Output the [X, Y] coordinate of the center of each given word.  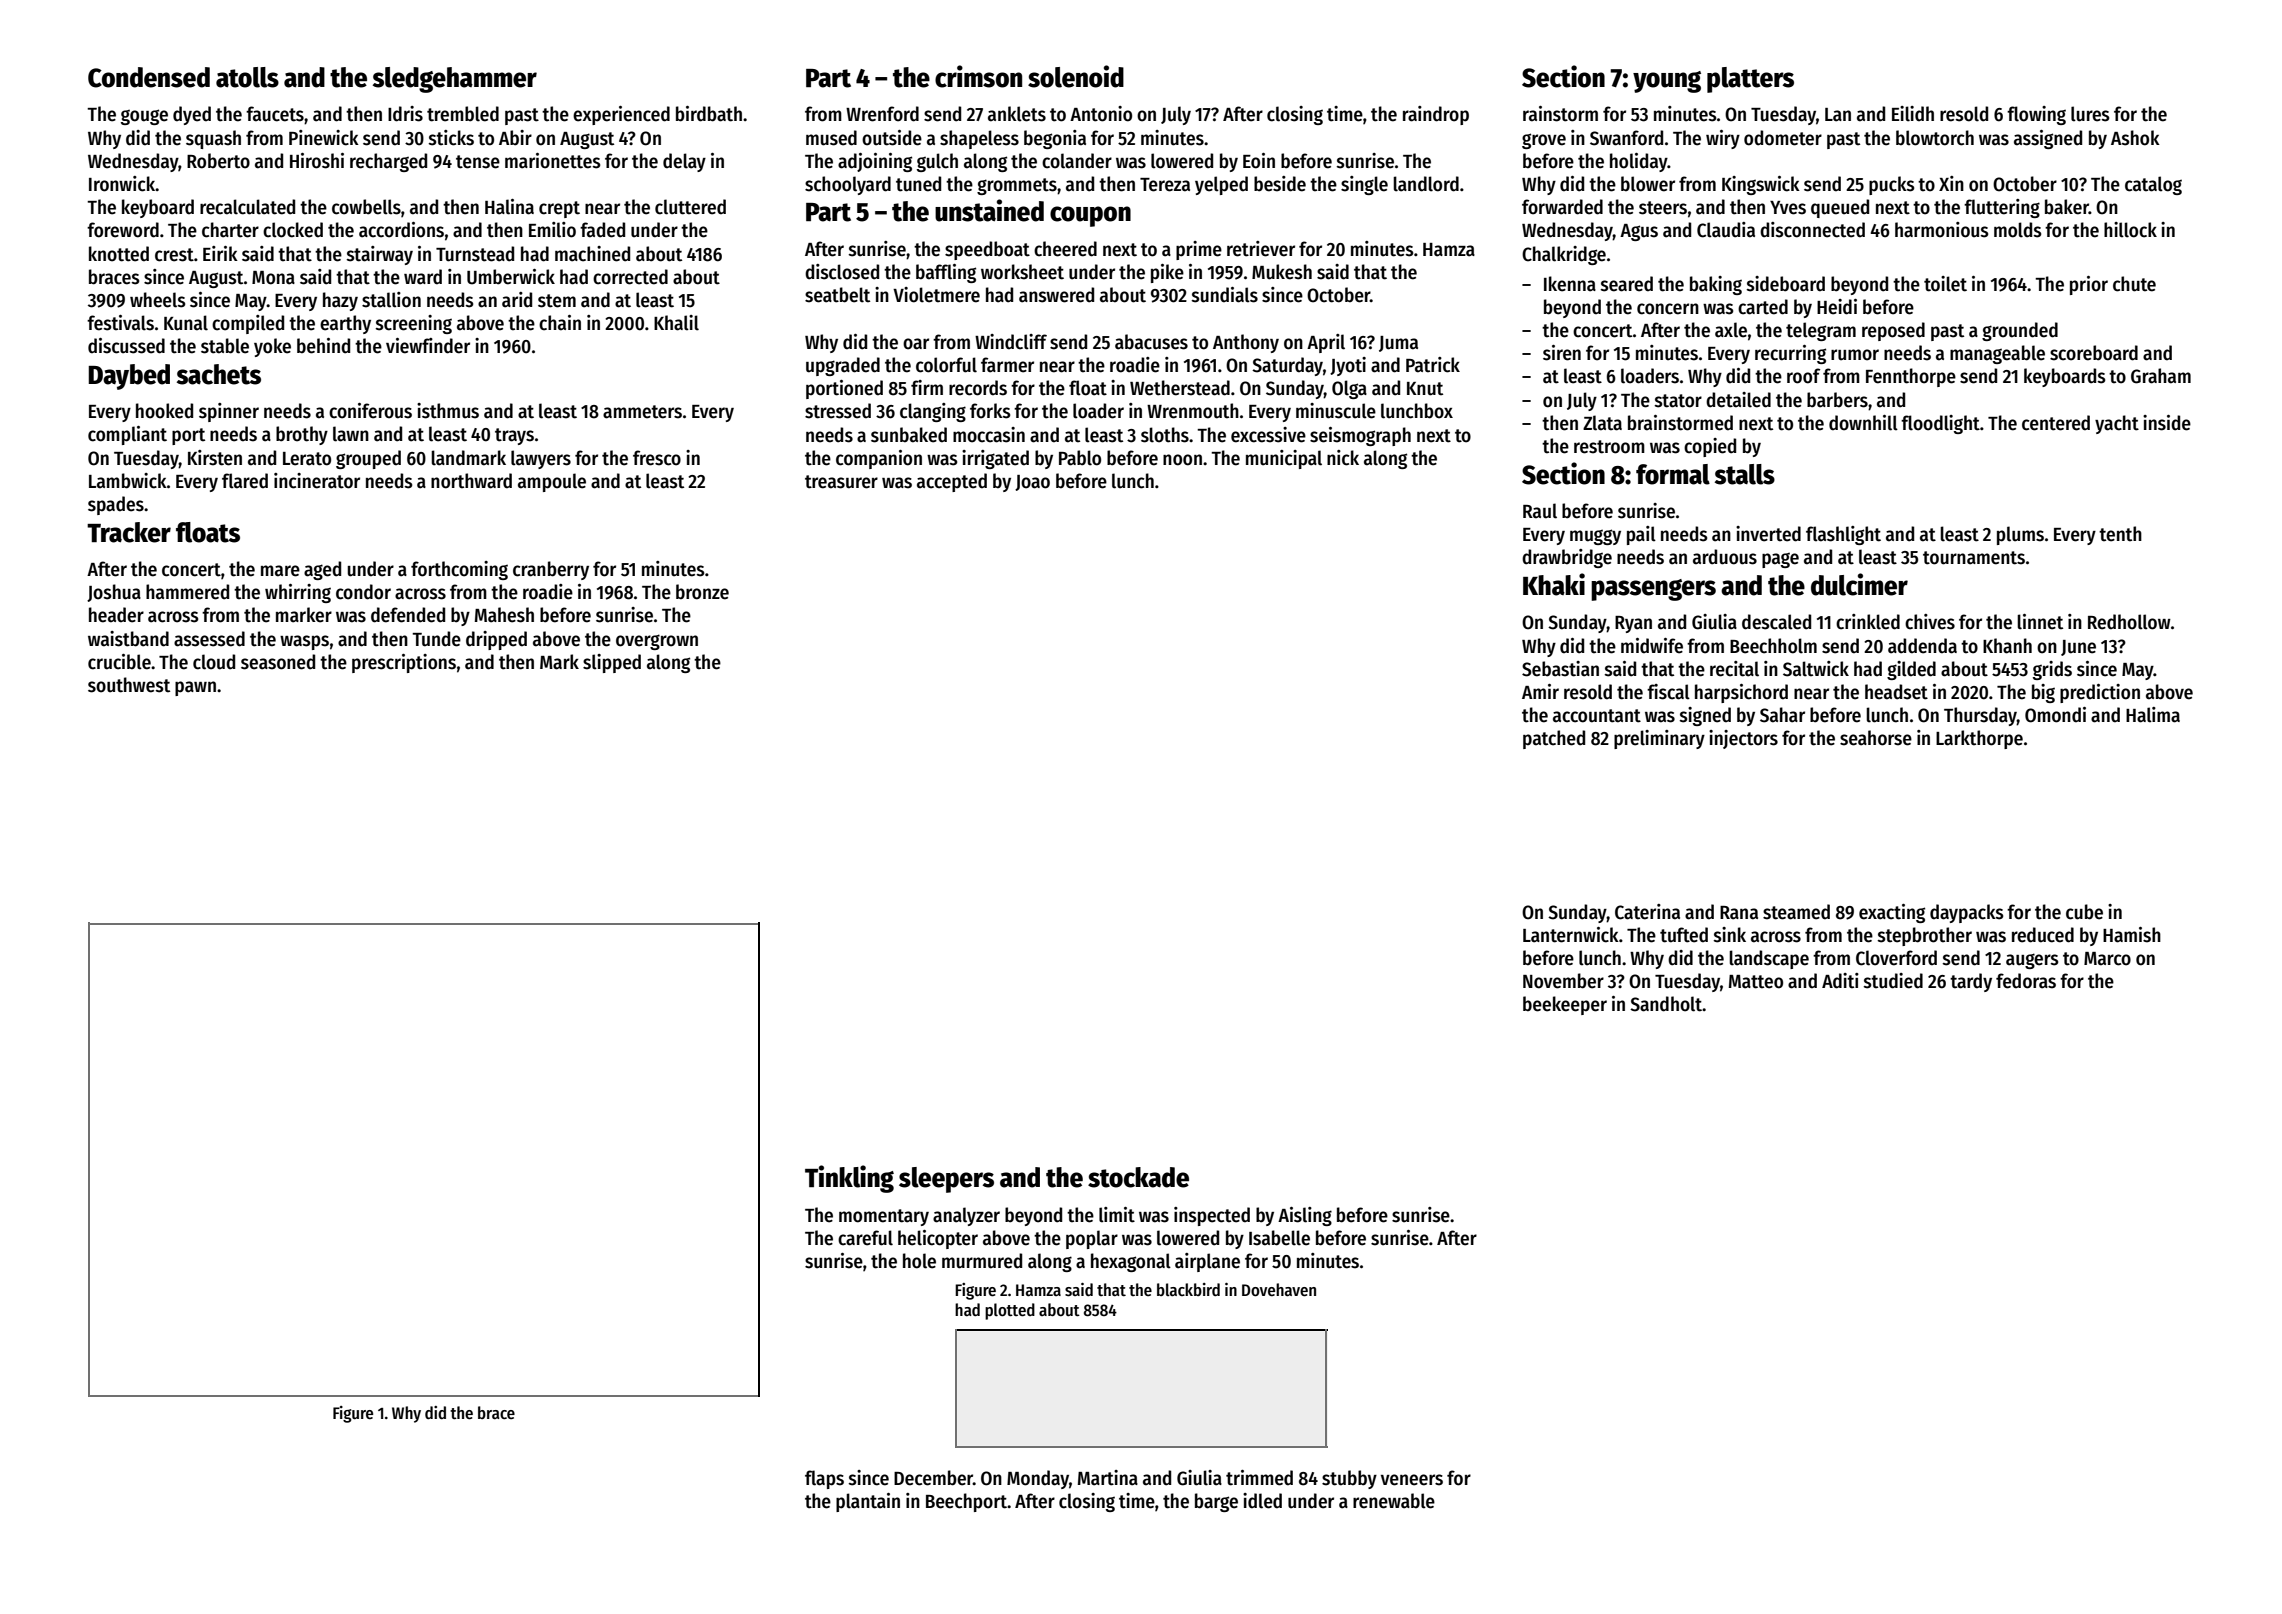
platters [1750, 80]
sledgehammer [455, 80]
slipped [612, 663]
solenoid [1076, 76]
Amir [1540, 691]
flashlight [1843, 535]
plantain [868, 1502]
